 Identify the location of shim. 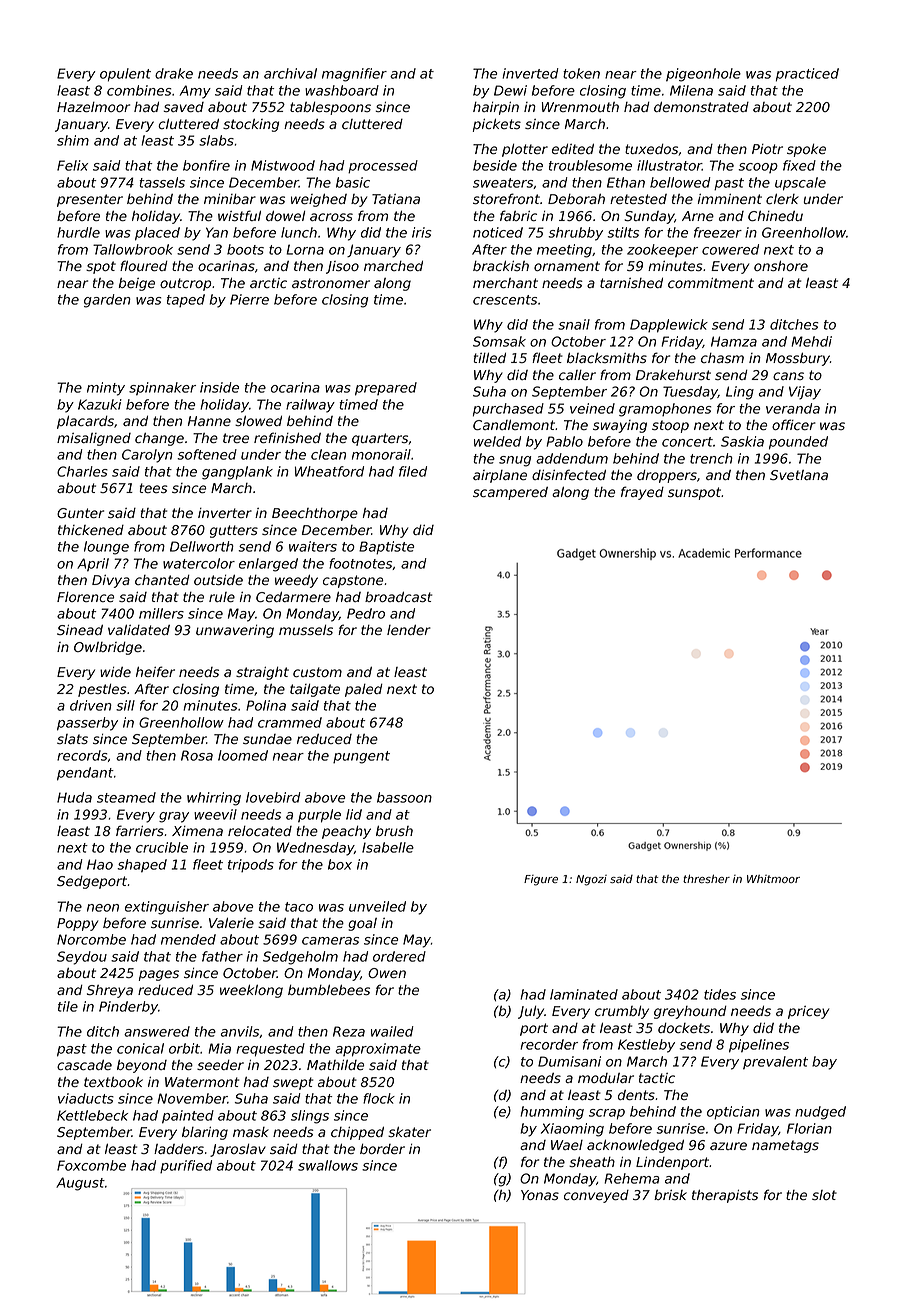
(73, 140).
